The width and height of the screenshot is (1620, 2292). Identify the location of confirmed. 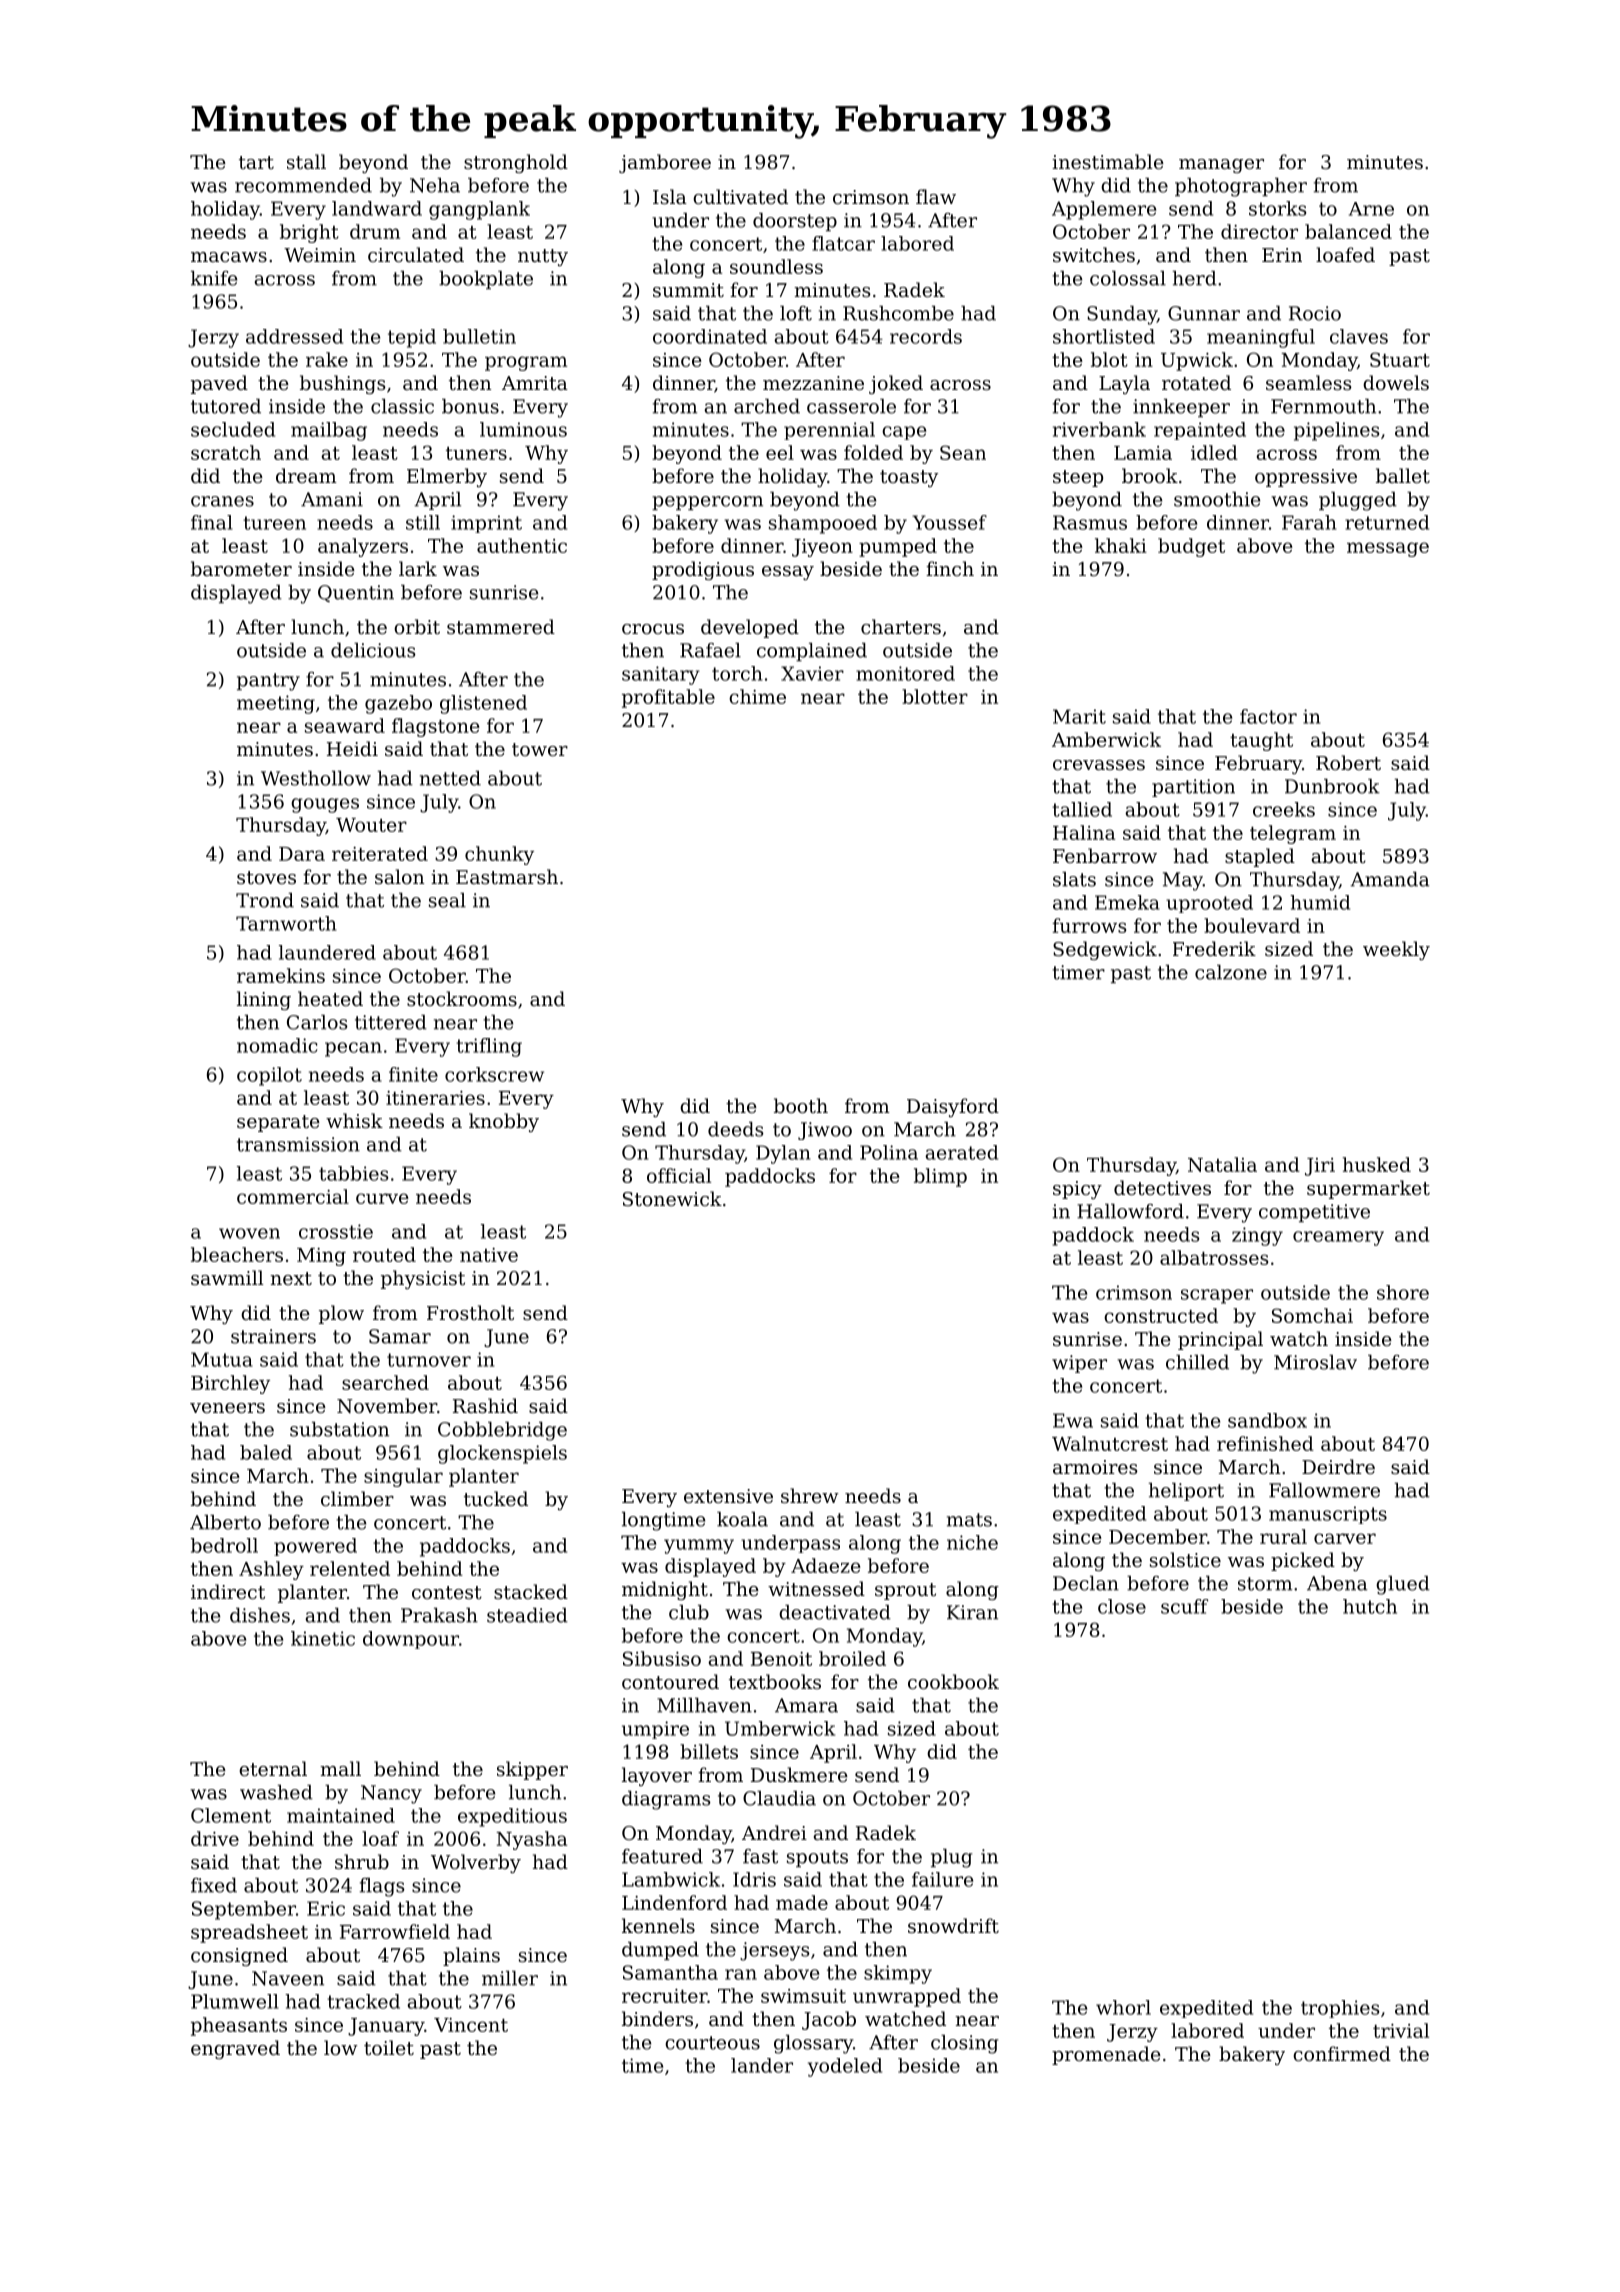
(1342, 2053).
